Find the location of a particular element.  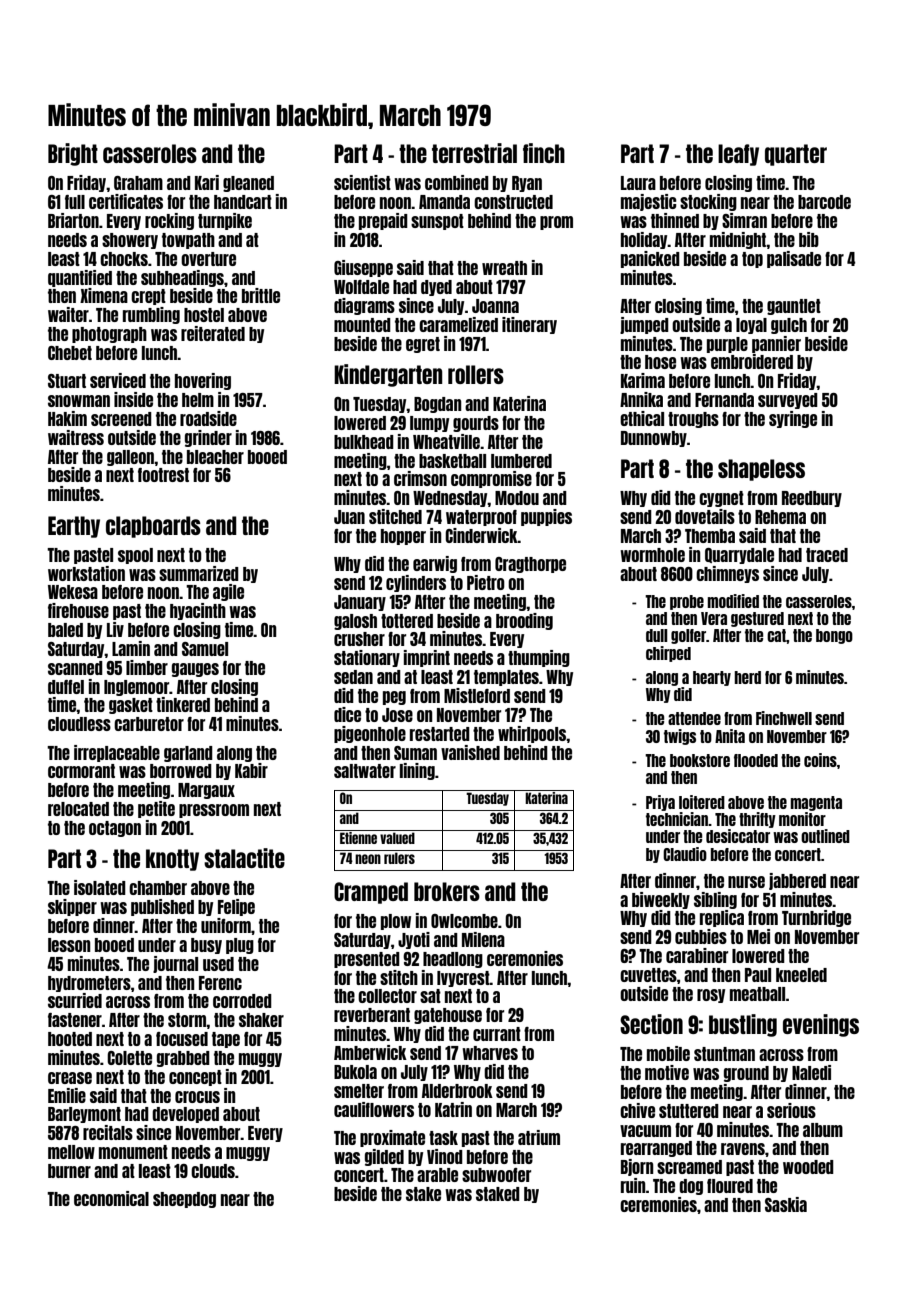

loitered is located at coordinates (702, 802).
